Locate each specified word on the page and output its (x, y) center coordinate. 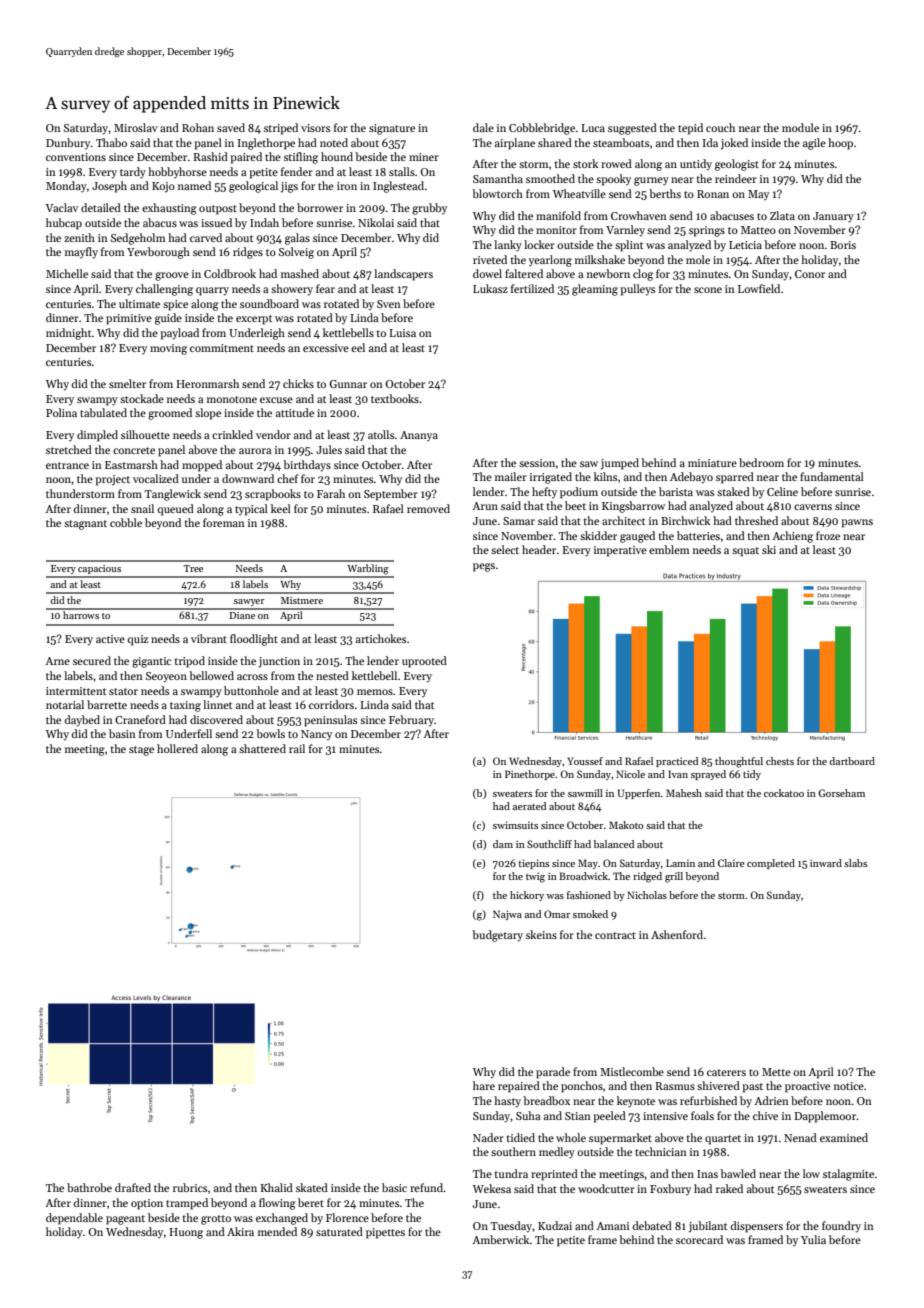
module (800, 127)
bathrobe (89, 1187)
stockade (142, 398)
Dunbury (68, 143)
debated (652, 1225)
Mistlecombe (632, 1071)
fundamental (832, 476)
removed (428, 508)
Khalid (276, 1187)
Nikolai (376, 222)
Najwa (507, 915)
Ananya (419, 436)
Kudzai (555, 1225)
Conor (810, 274)
